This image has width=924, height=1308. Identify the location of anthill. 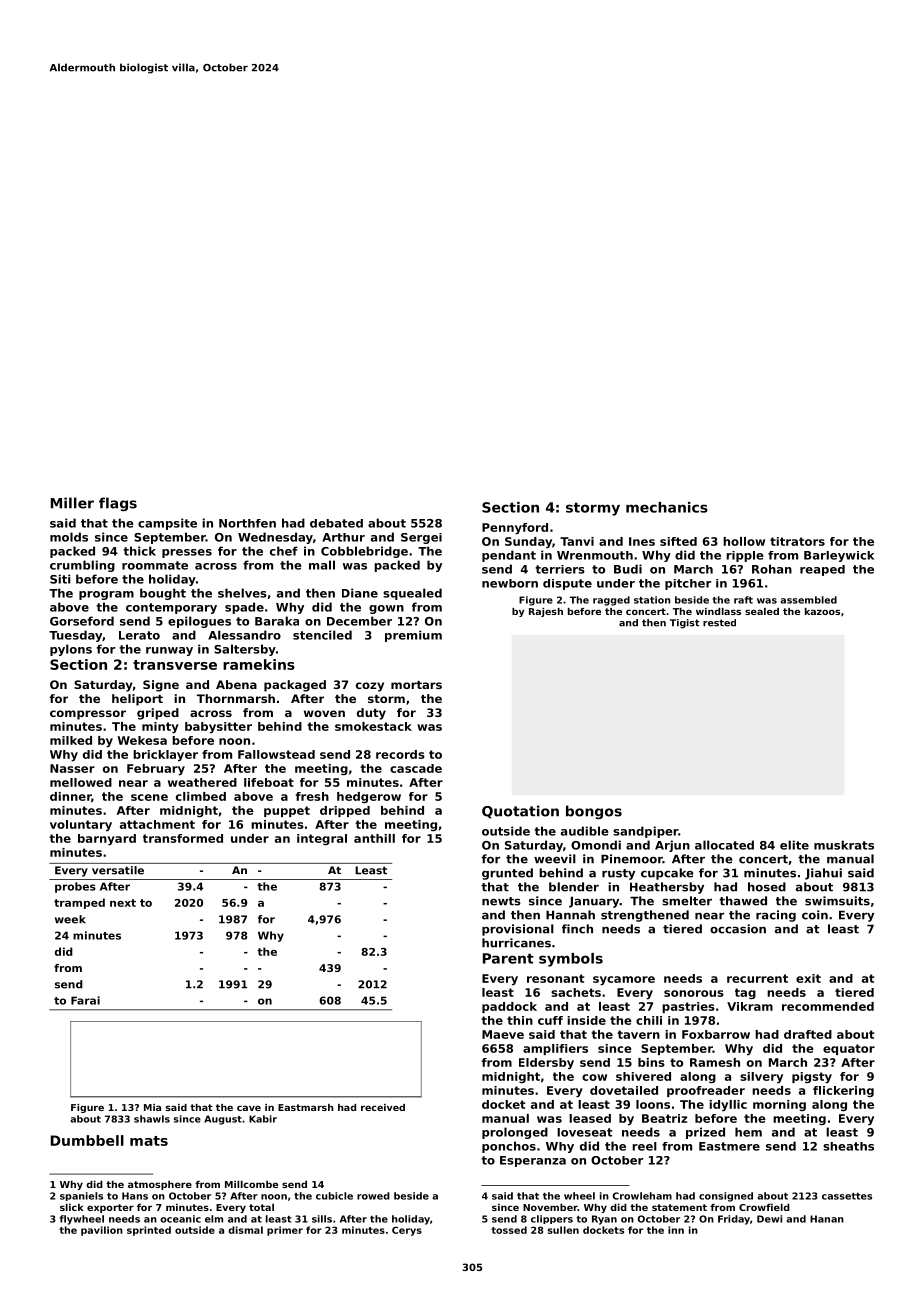
(374, 838).
